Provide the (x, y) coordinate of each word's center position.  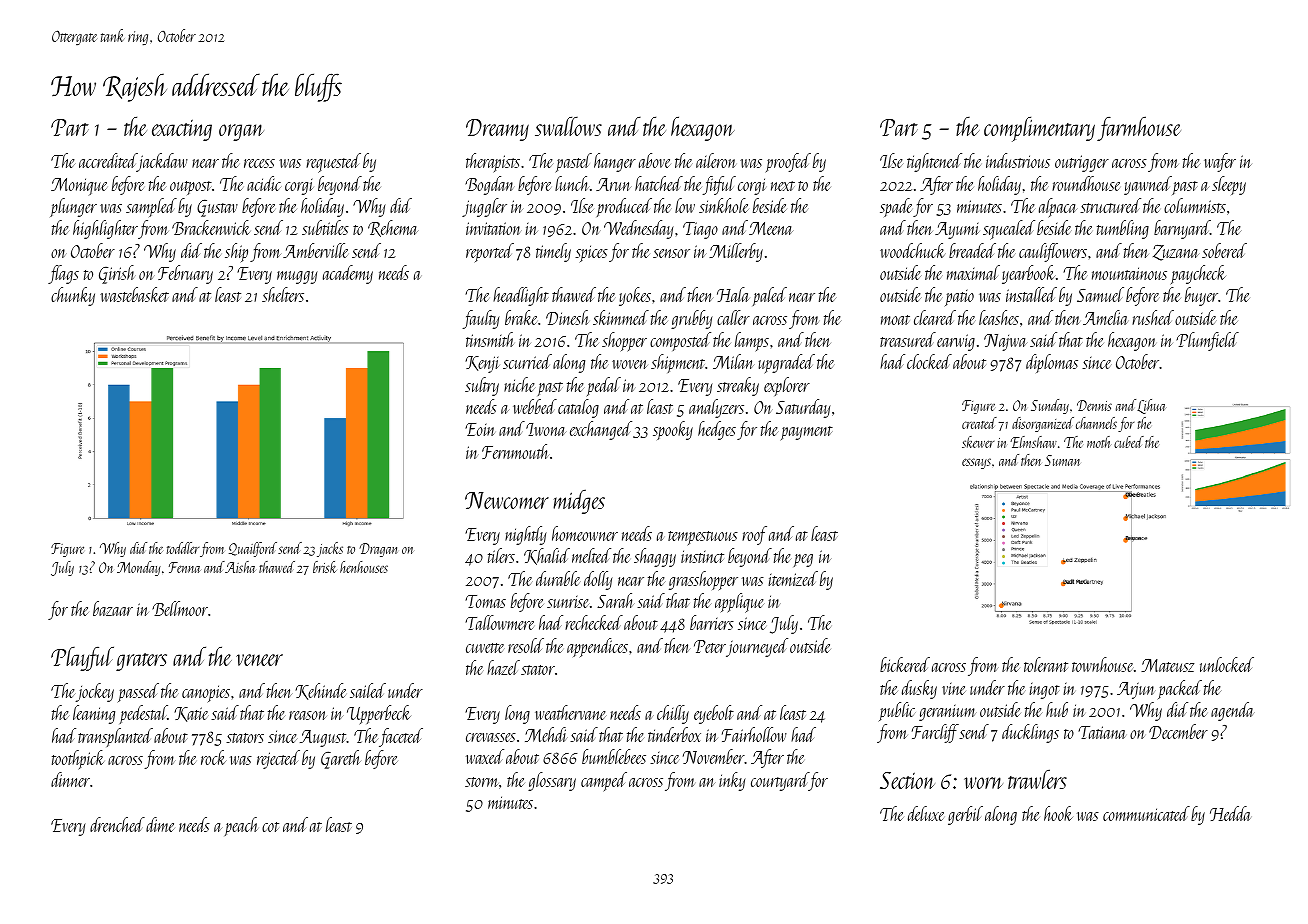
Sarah (615, 600)
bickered (905, 664)
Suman (1062, 460)
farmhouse (1139, 128)
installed (1031, 294)
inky (732, 781)
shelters (283, 294)
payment (807, 433)
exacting (182, 130)
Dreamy (497, 130)
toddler (182, 548)
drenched (117, 824)
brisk (325, 567)
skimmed (621, 317)
